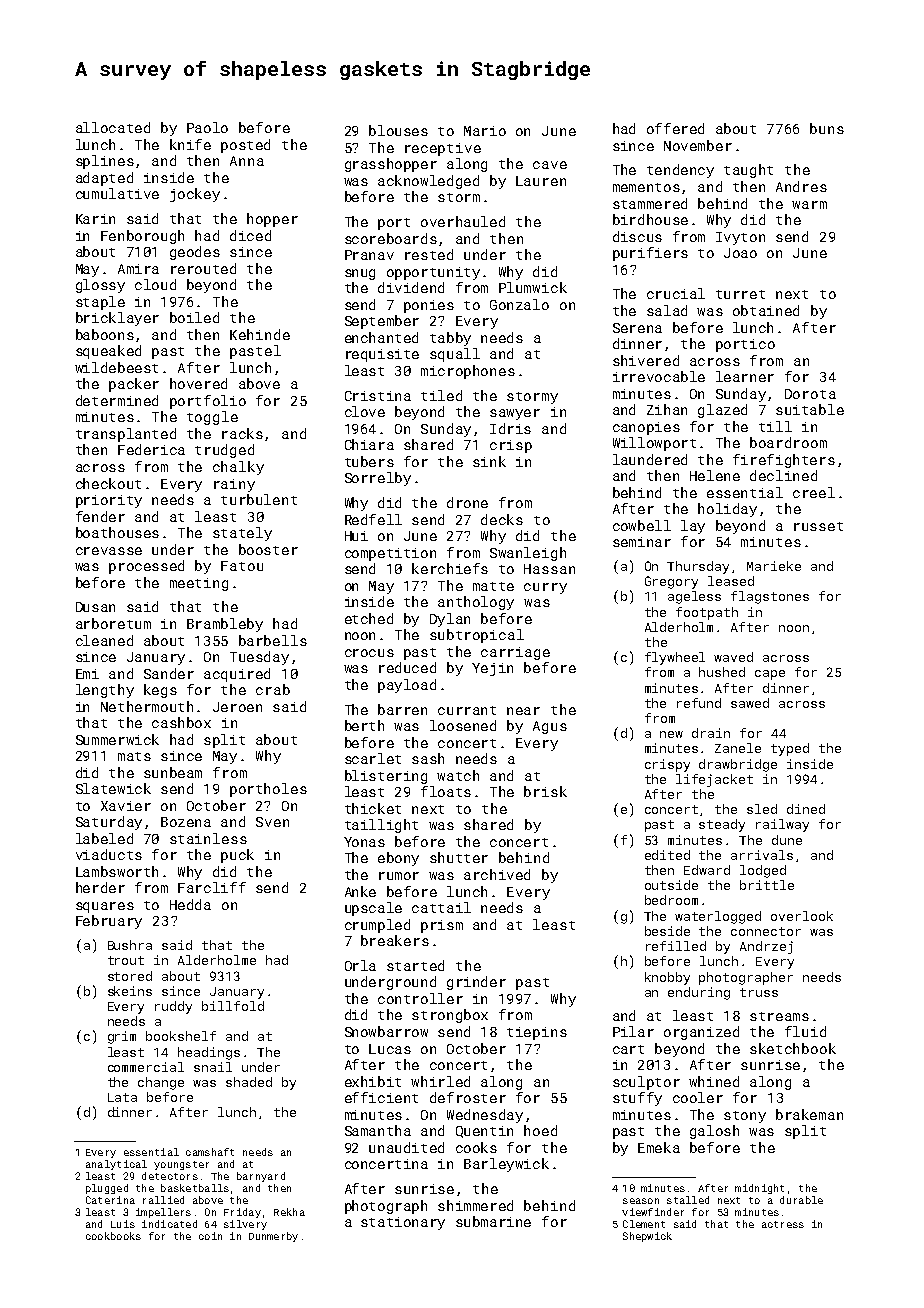 The image size is (924, 1308). I want to click on Pranav, so click(369, 255).
